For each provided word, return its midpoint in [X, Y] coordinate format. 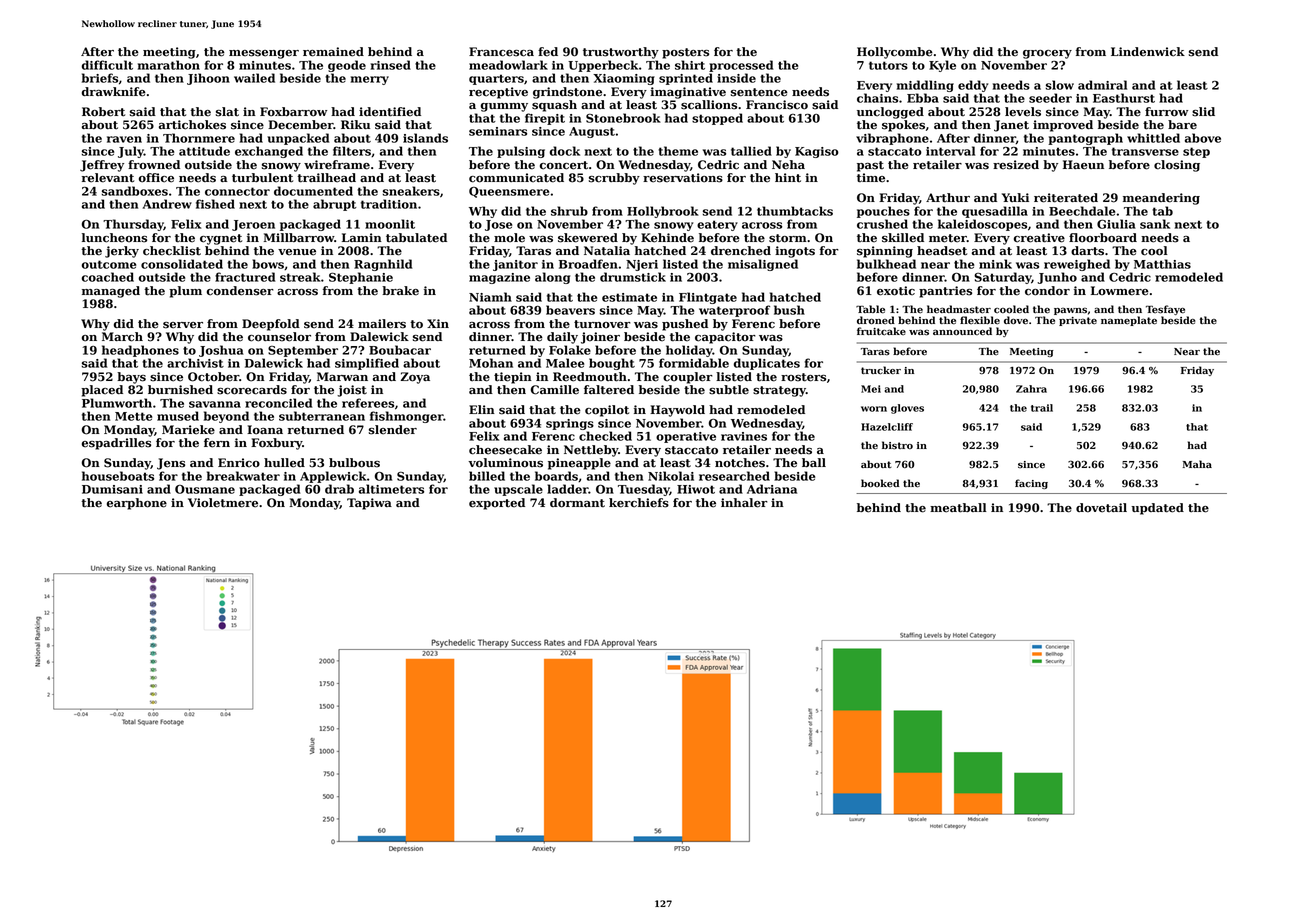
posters [685, 53]
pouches [883, 212]
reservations [683, 178]
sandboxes [135, 191]
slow [1060, 85]
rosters [803, 377]
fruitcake [881, 331]
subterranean [322, 416]
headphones [140, 351]
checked [605, 436]
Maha [1197, 464]
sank [1155, 224]
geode [347, 66]
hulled [284, 463]
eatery [717, 225]
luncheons [114, 238]
